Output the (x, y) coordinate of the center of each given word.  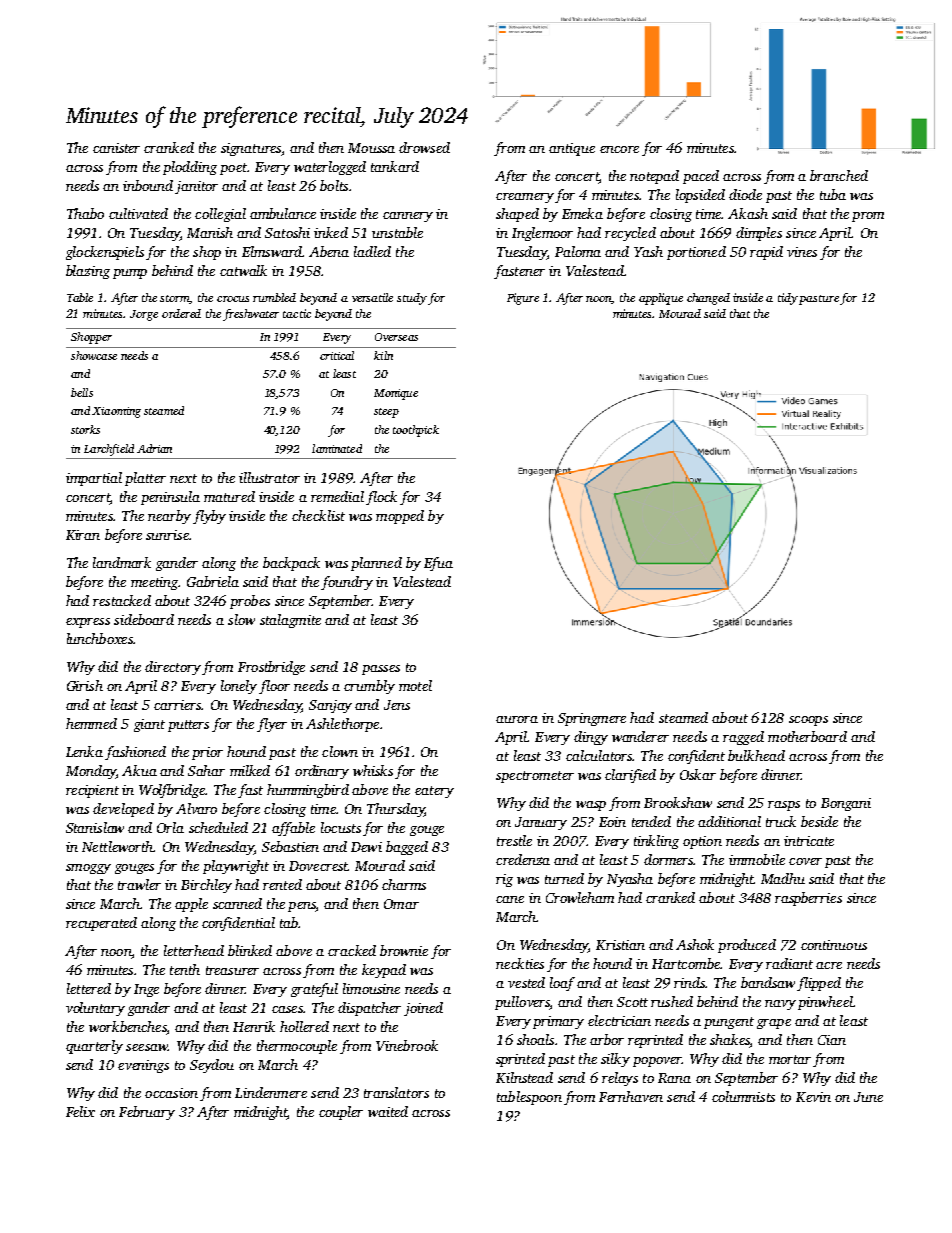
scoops (808, 721)
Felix (80, 1111)
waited (388, 1111)
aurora (517, 719)
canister (116, 148)
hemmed (91, 723)
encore (619, 149)
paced (701, 177)
